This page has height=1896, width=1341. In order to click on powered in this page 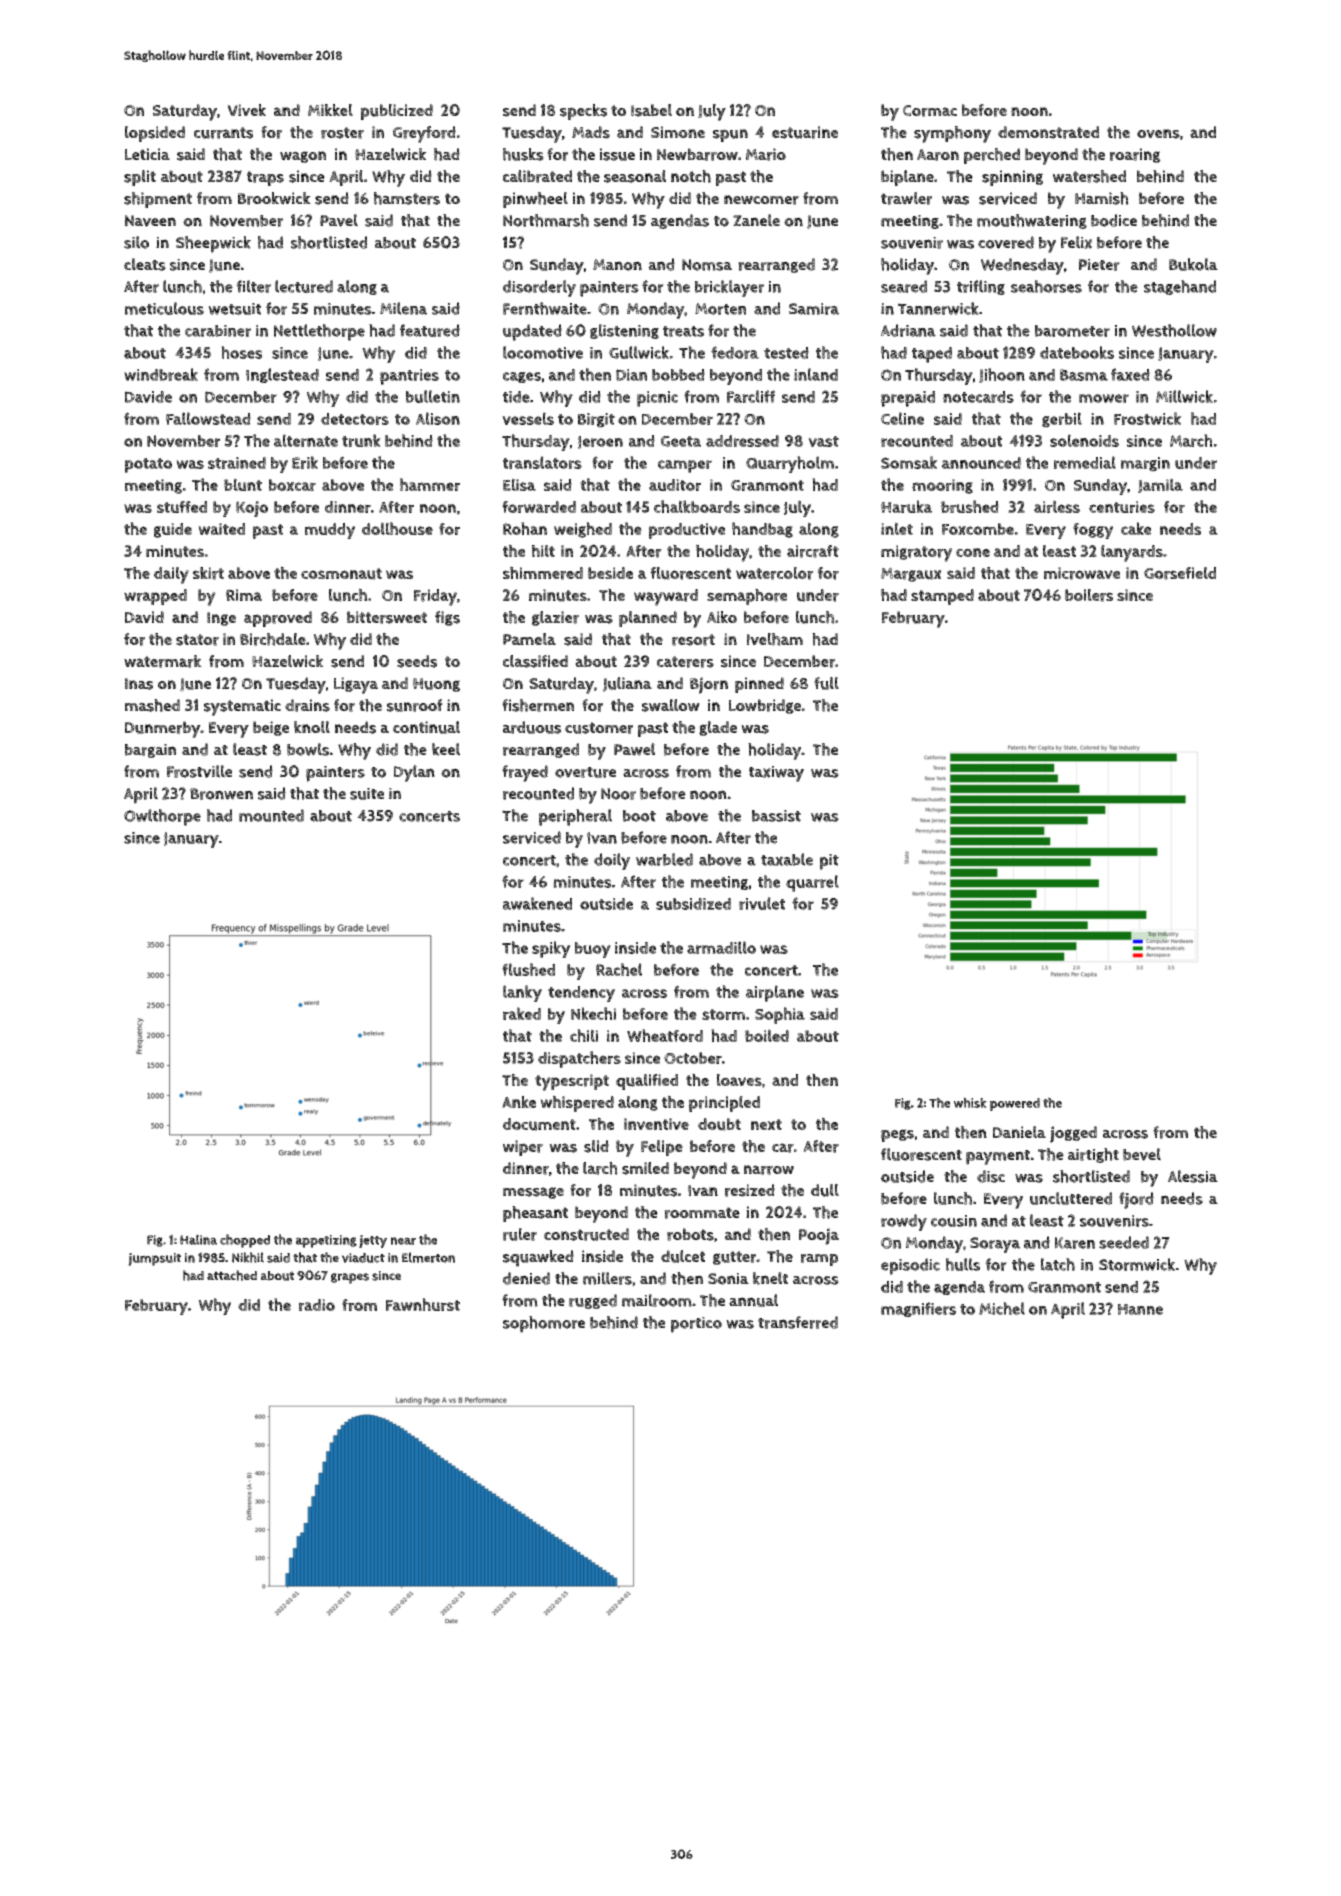, I will do `click(1015, 1104)`.
